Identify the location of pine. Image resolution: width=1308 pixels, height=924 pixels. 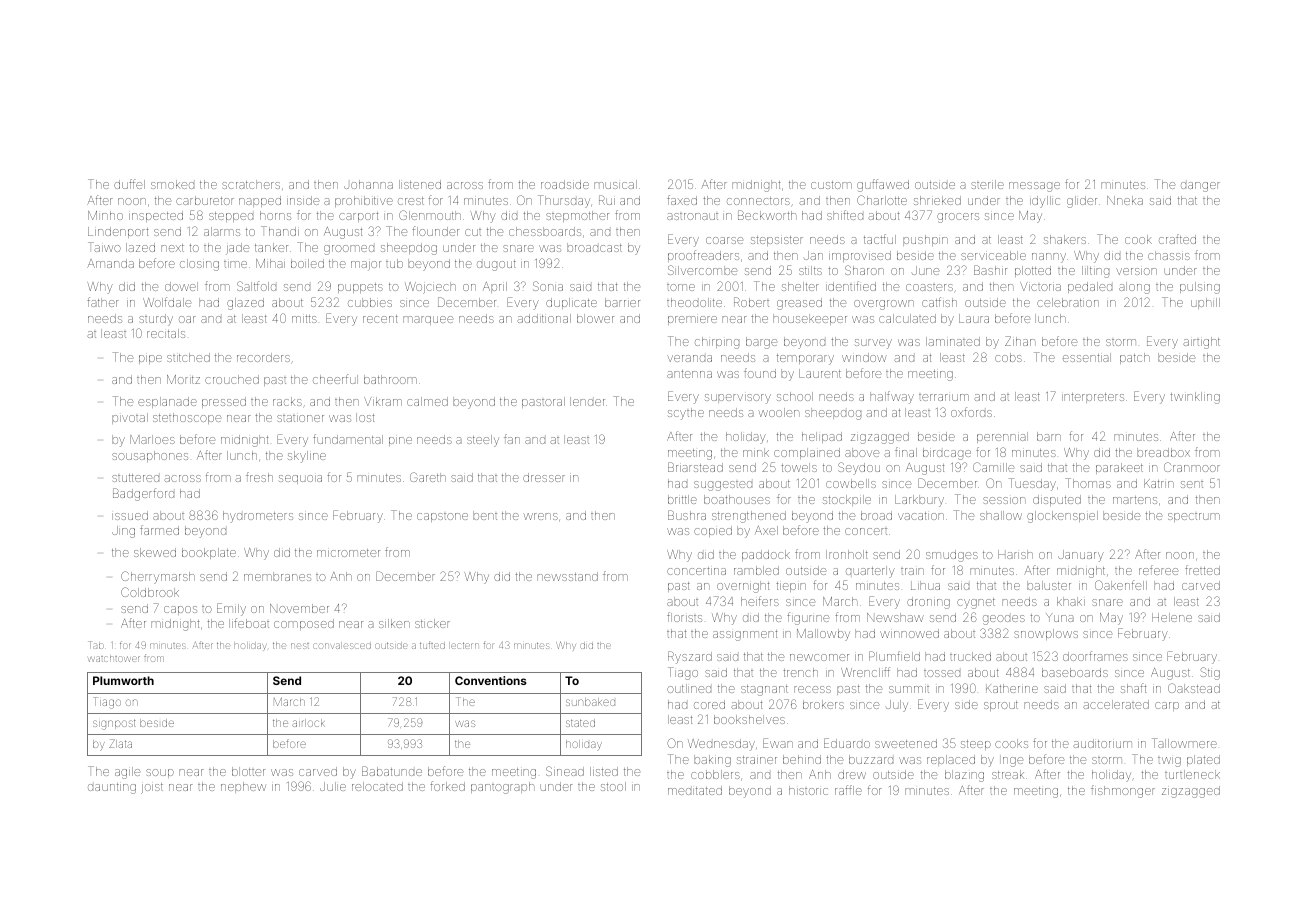
(400, 441).
